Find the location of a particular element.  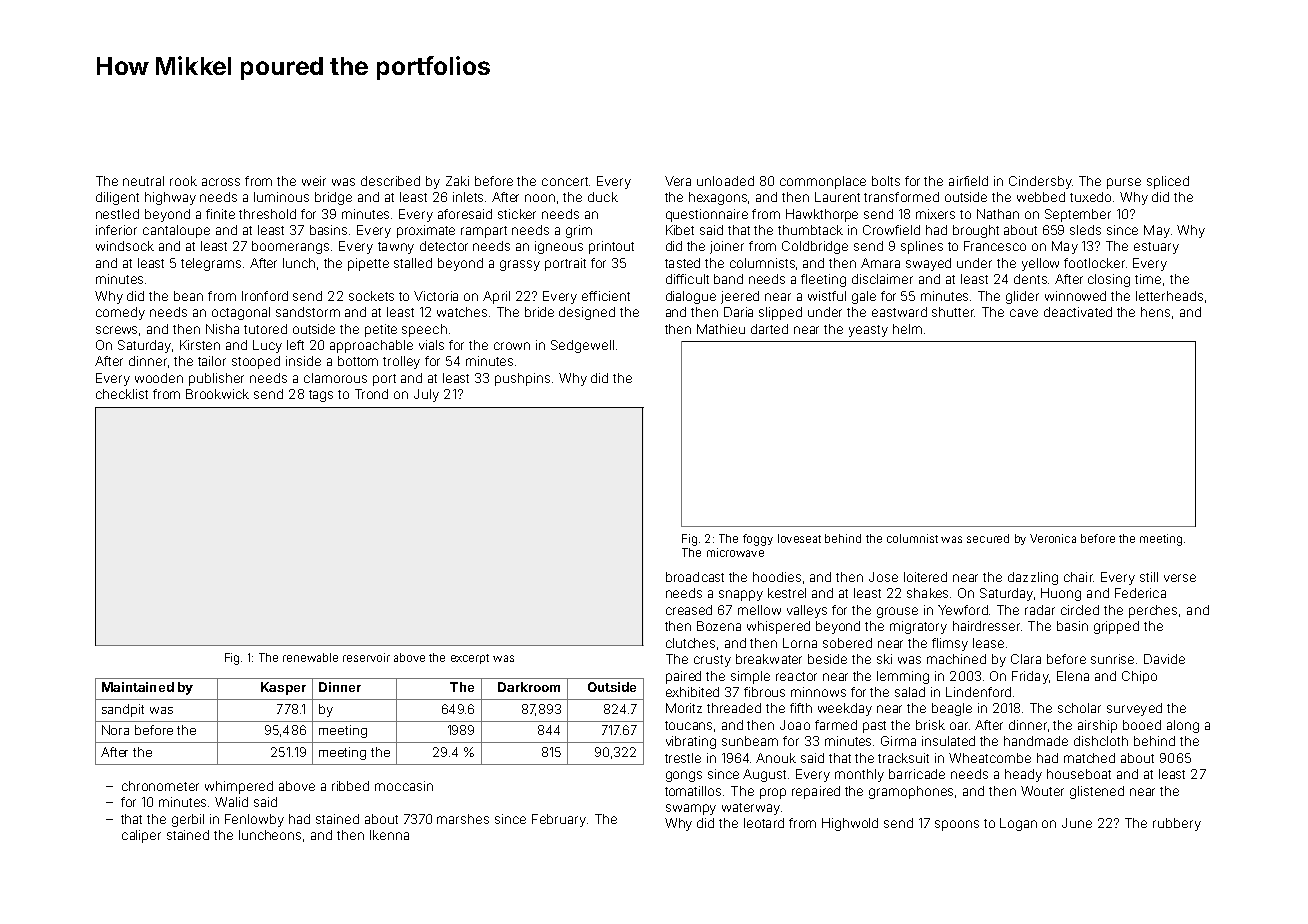

Veronica is located at coordinates (1053, 538).
